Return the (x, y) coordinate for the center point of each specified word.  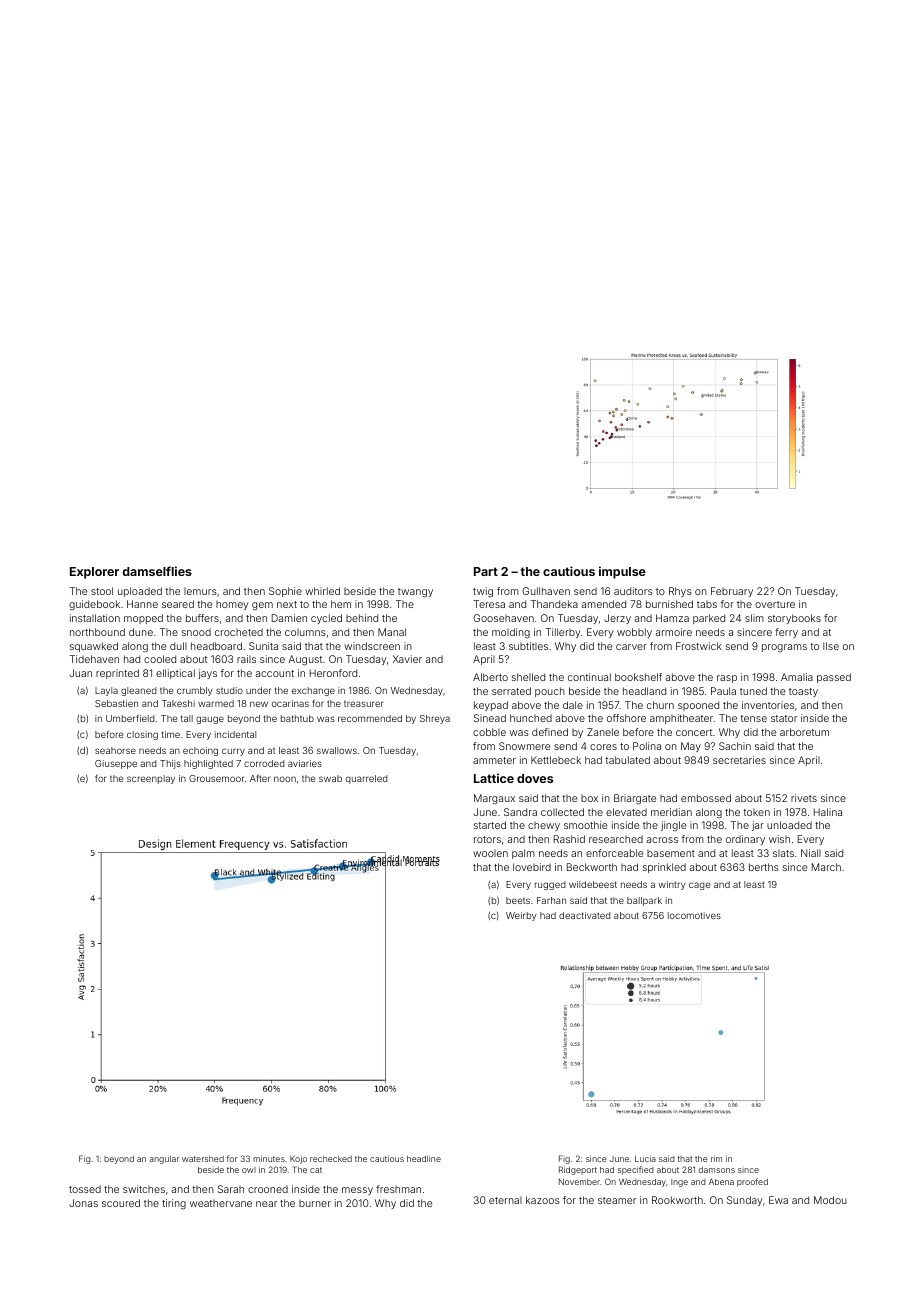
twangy (415, 592)
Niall (811, 853)
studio (229, 690)
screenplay (151, 779)
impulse (622, 572)
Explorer (94, 573)
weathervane (221, 1203)
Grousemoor (216, 778)
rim (716, 1158)
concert (694, 732)
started (490, 825)
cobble (489, 732)
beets (518, 900)
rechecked (331, 1159)
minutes (269, 1158)
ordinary (745, 840)
